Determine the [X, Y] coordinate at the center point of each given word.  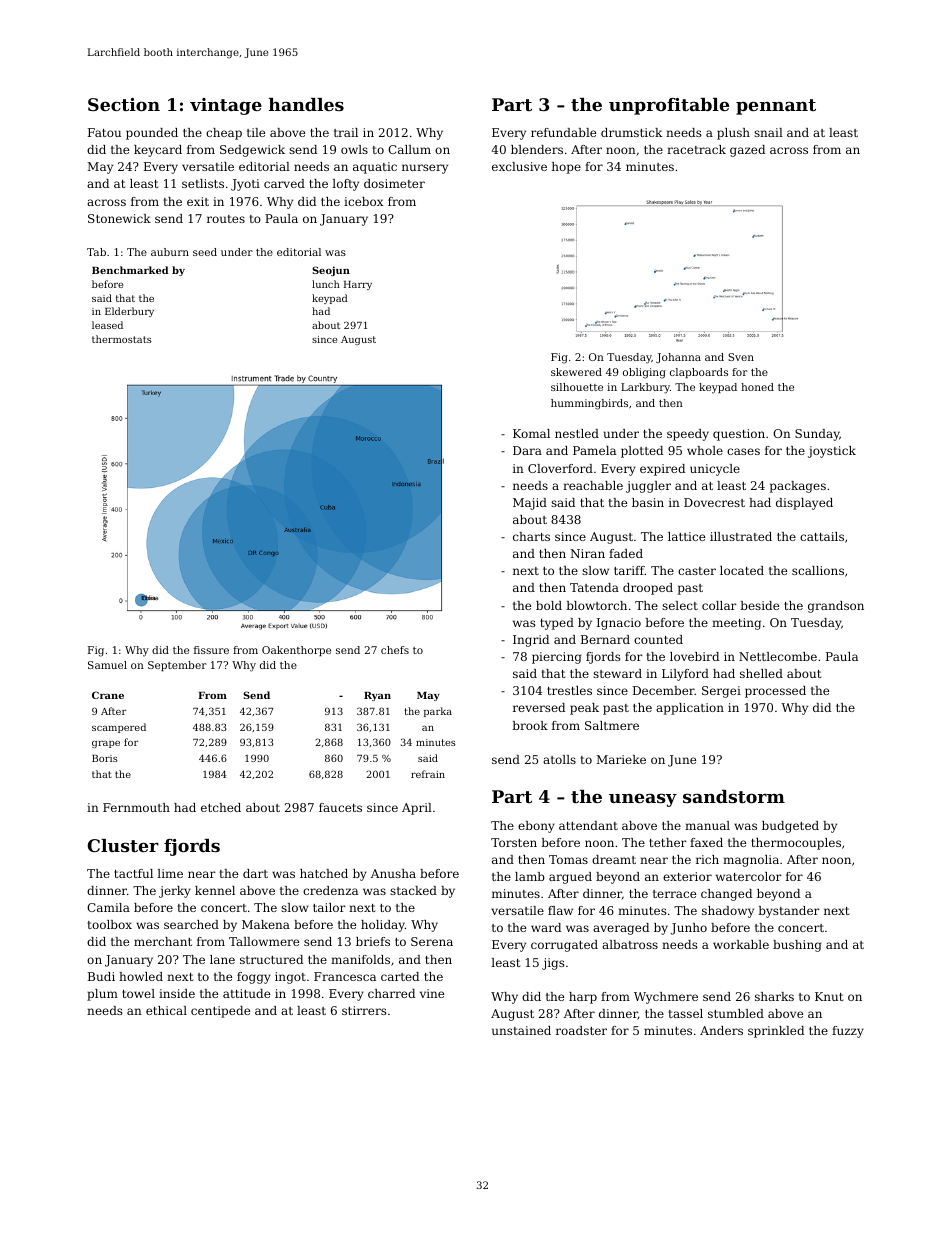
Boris [105, 758]
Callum [409, 149]
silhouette [577, 387]
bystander [789, 912]
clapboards [699, 373]
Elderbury [129, 312]
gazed [747, 151]
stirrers [364, 1010]
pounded [152, 134]
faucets [340, 807]
